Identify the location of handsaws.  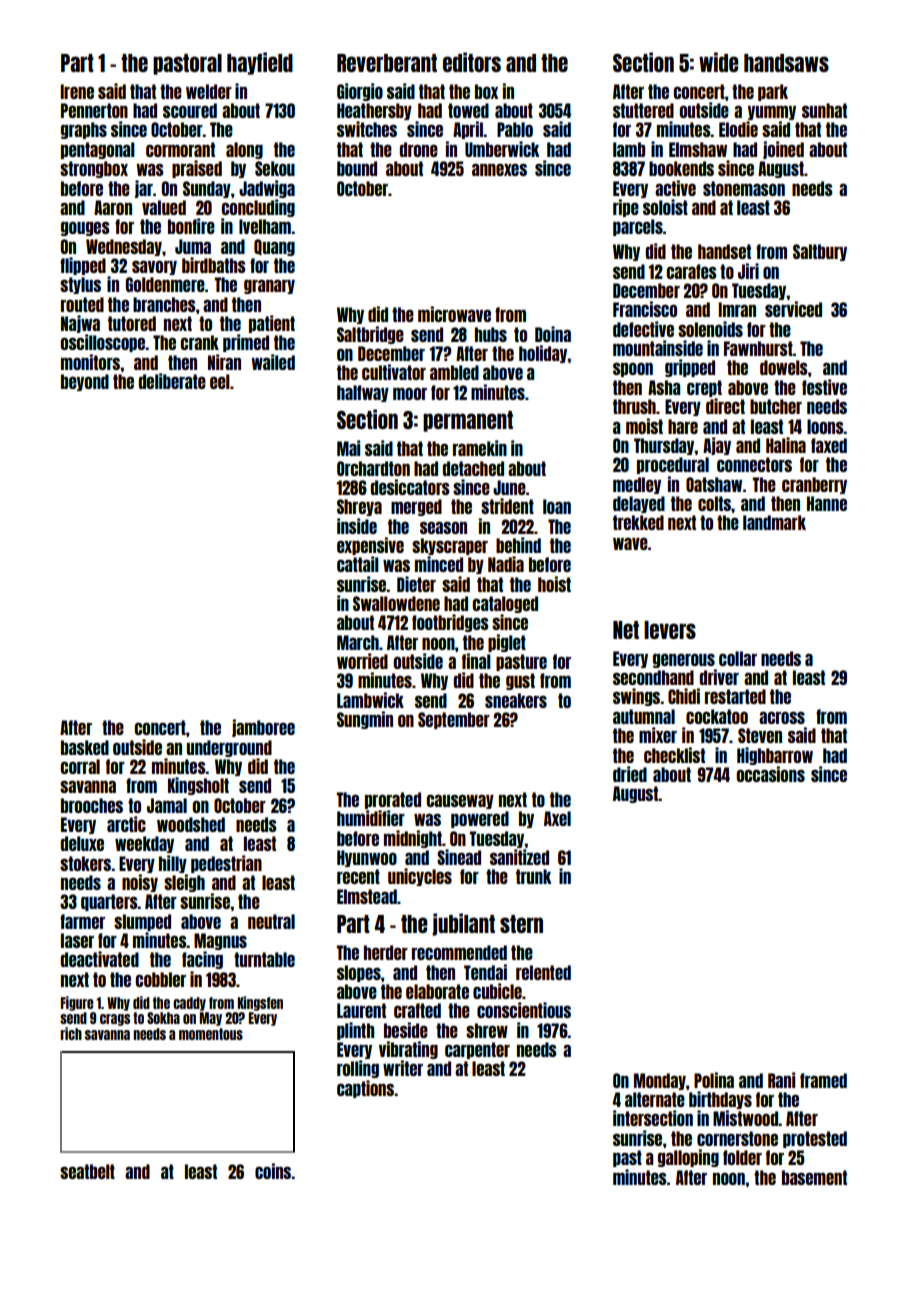
(786, 63).
